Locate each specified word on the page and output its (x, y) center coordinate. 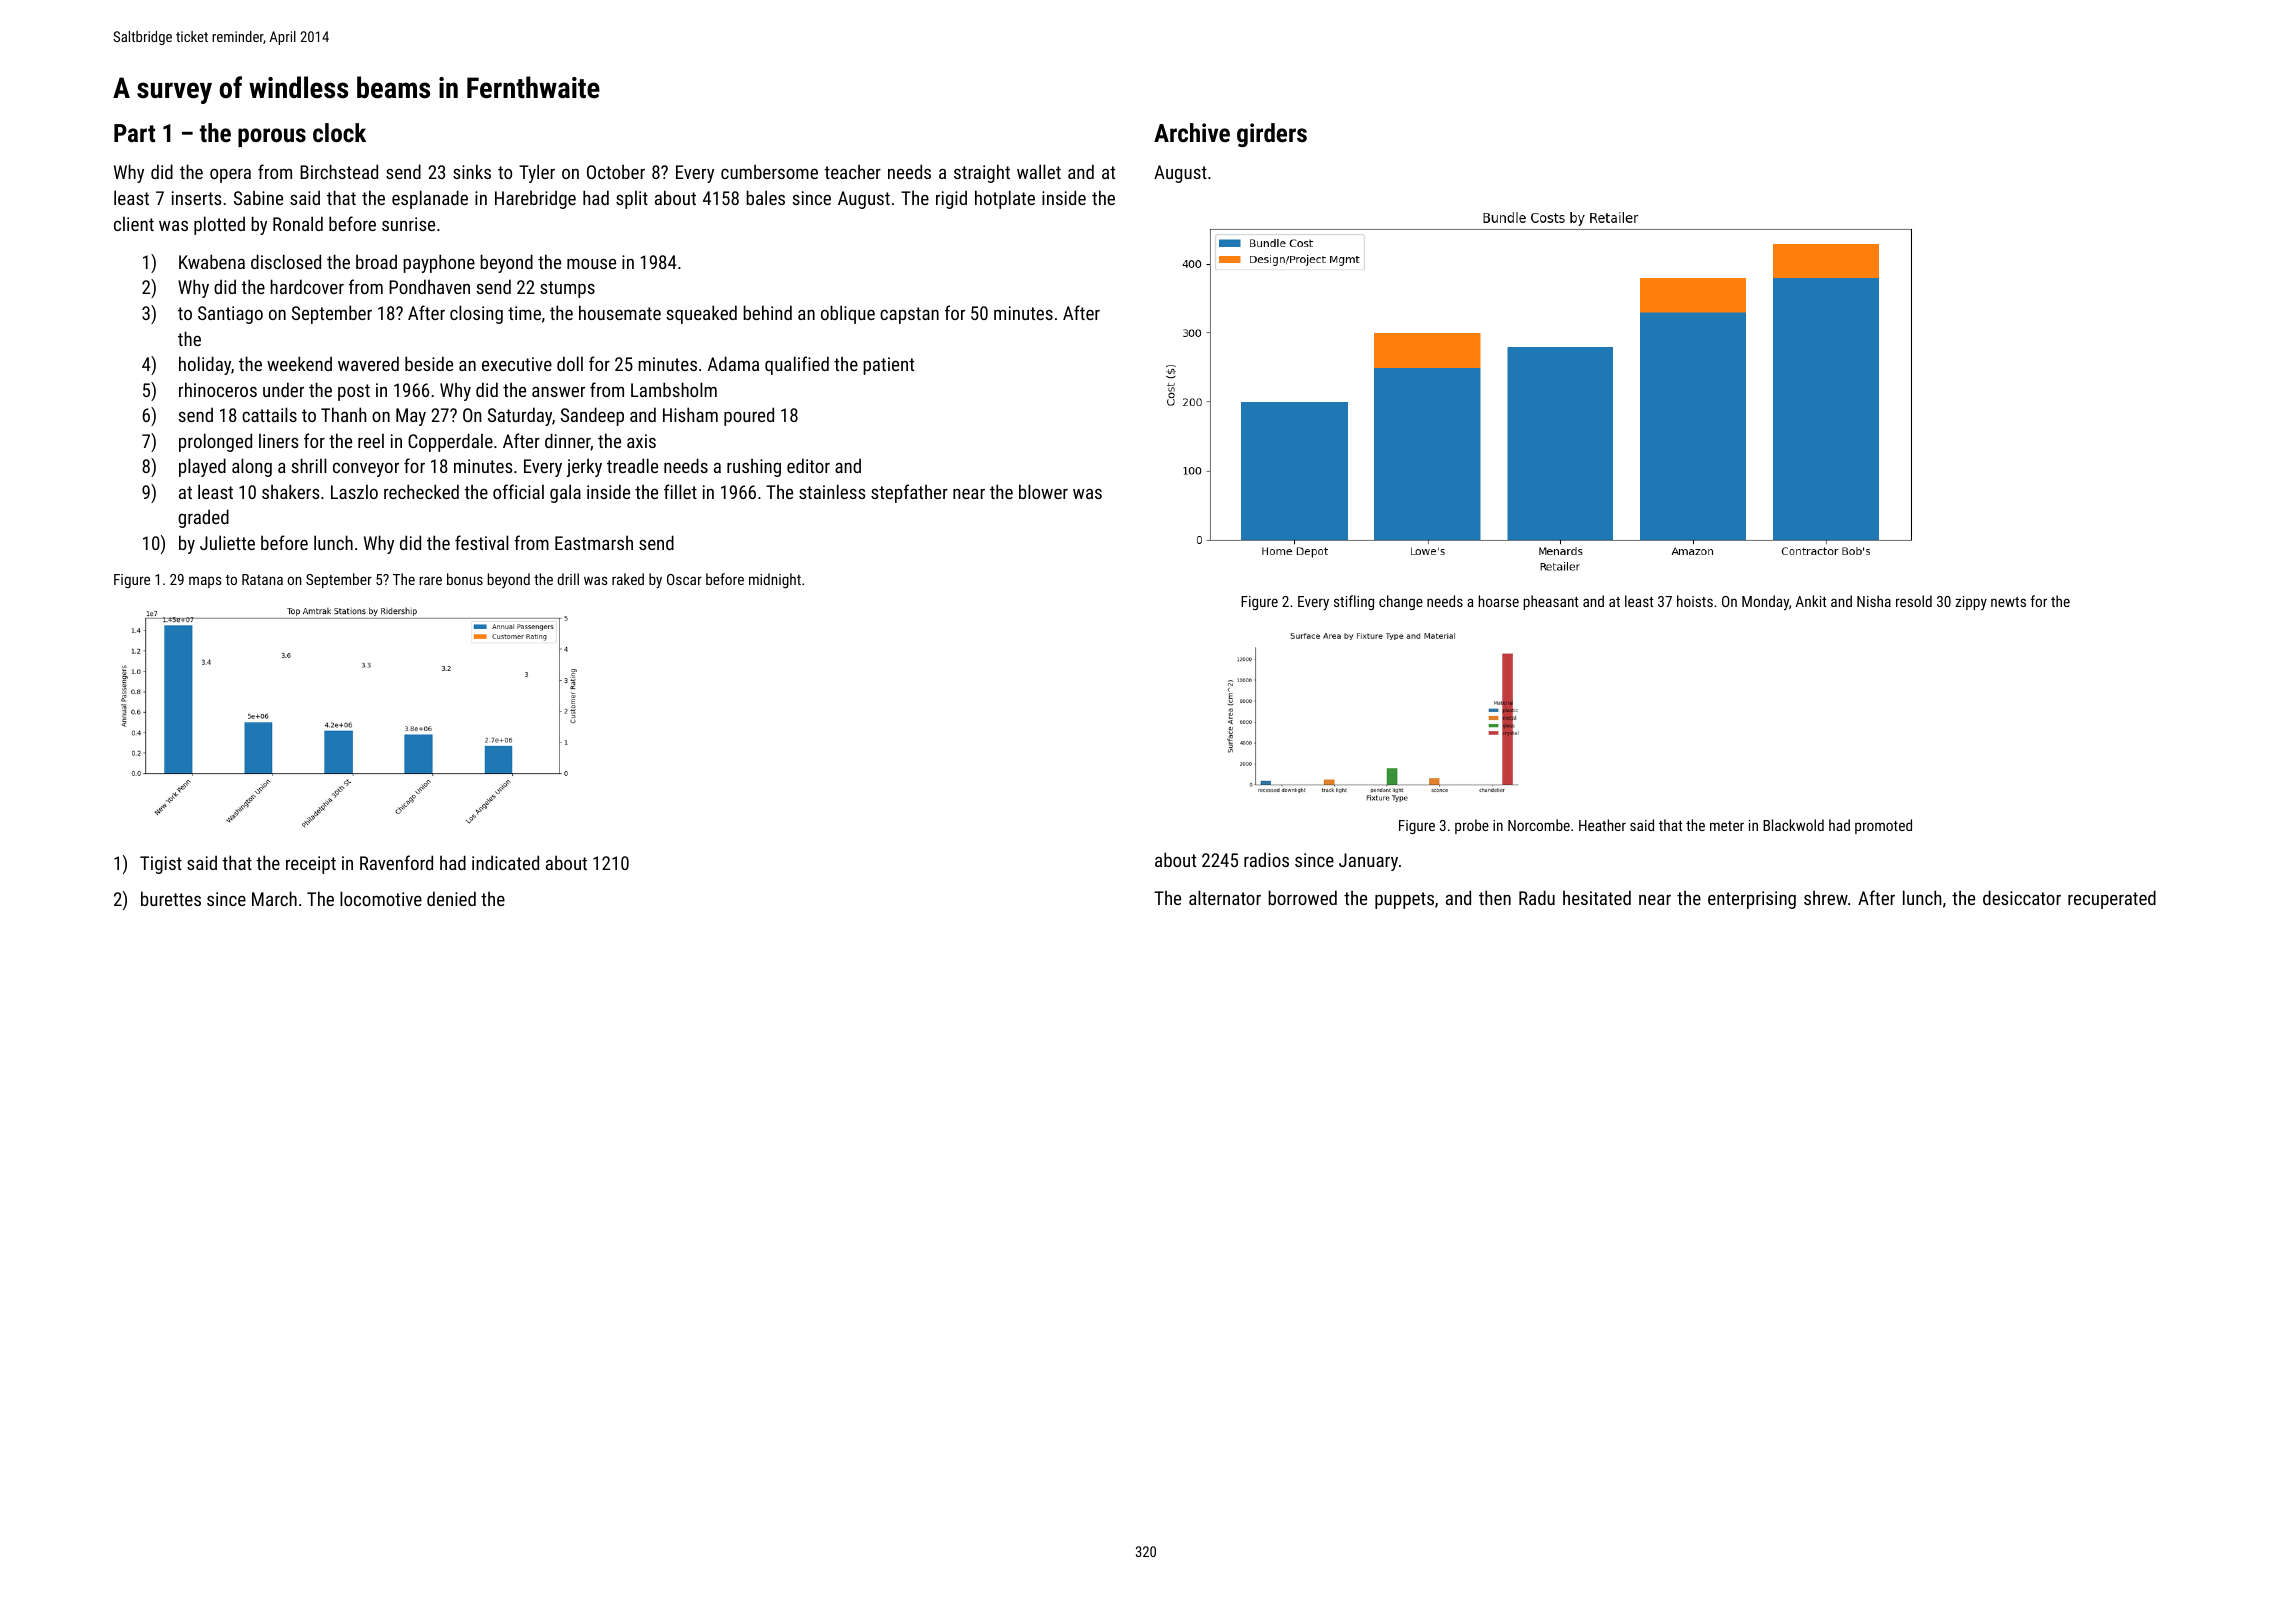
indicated (505, 862)
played (202, 467)
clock (339, 132)
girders (1272, 135)
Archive (1192, 132)
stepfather (909, 493)
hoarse (1498, 601)
